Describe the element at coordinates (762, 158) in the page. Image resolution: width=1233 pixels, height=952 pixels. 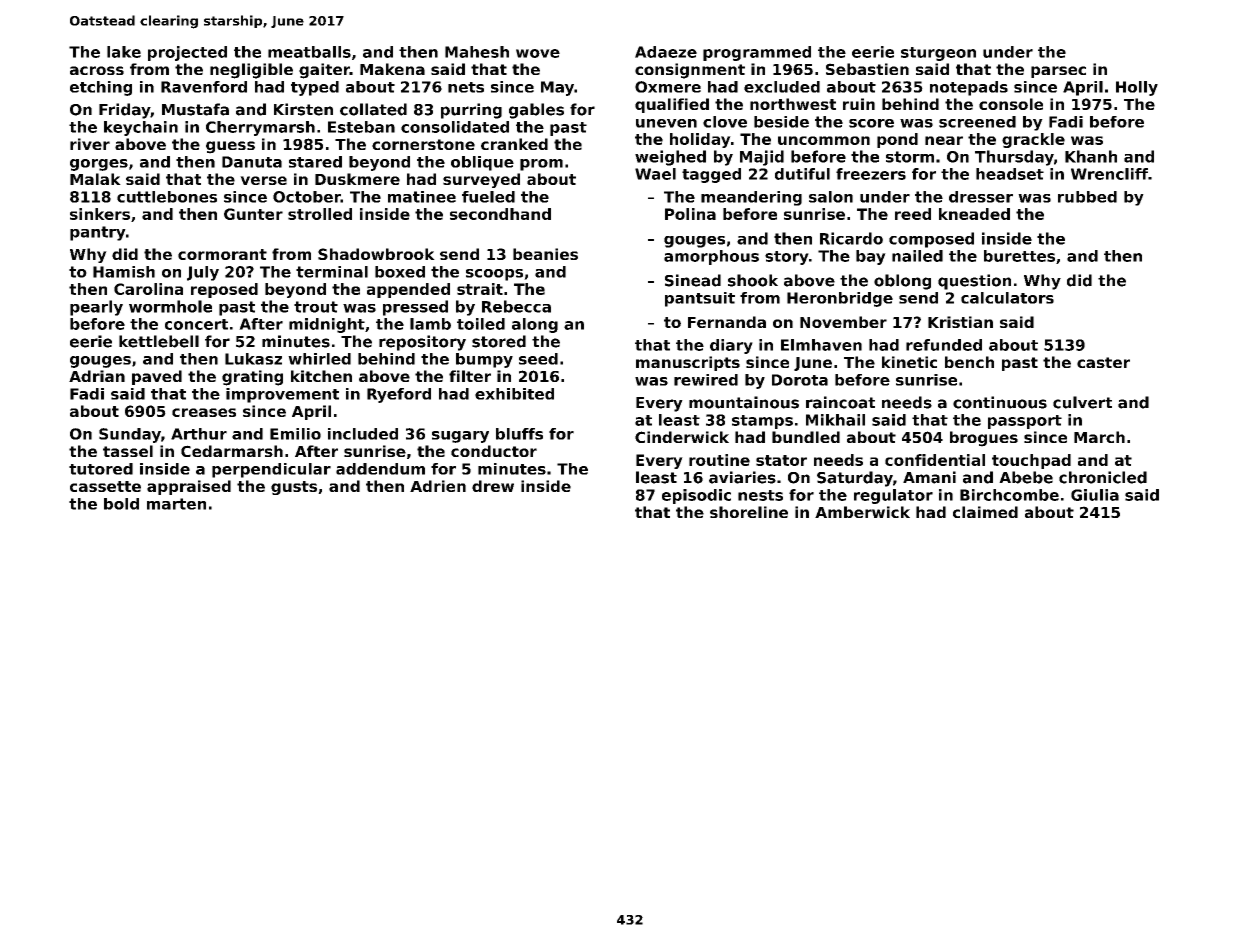
I see `Majid` at that location.
